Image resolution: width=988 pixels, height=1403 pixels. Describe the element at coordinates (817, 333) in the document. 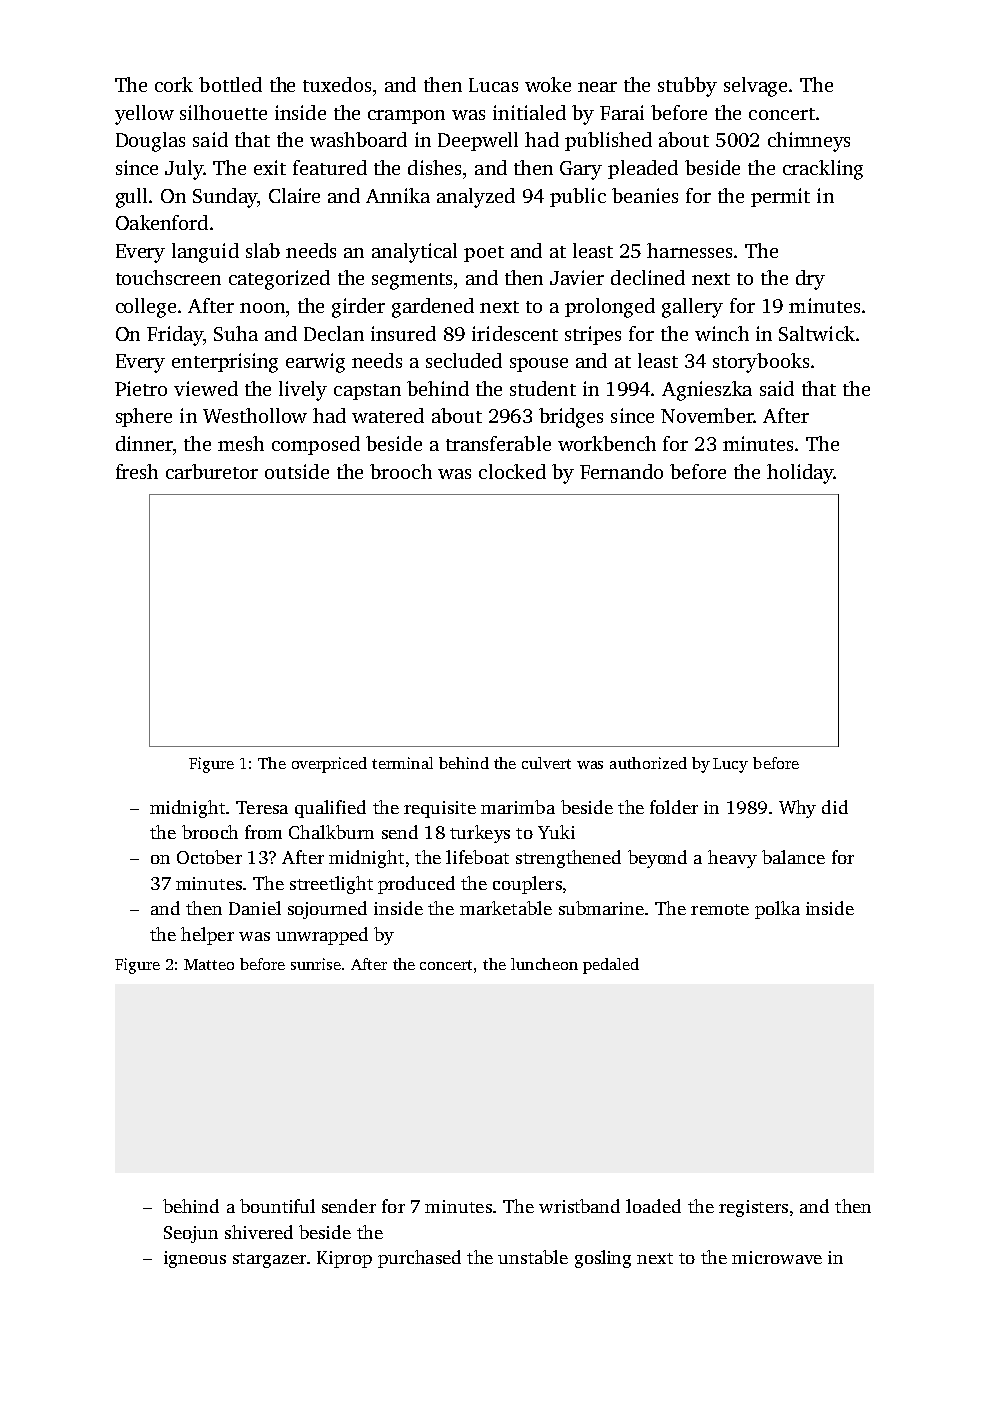

I see `Saltwick` at that location.
